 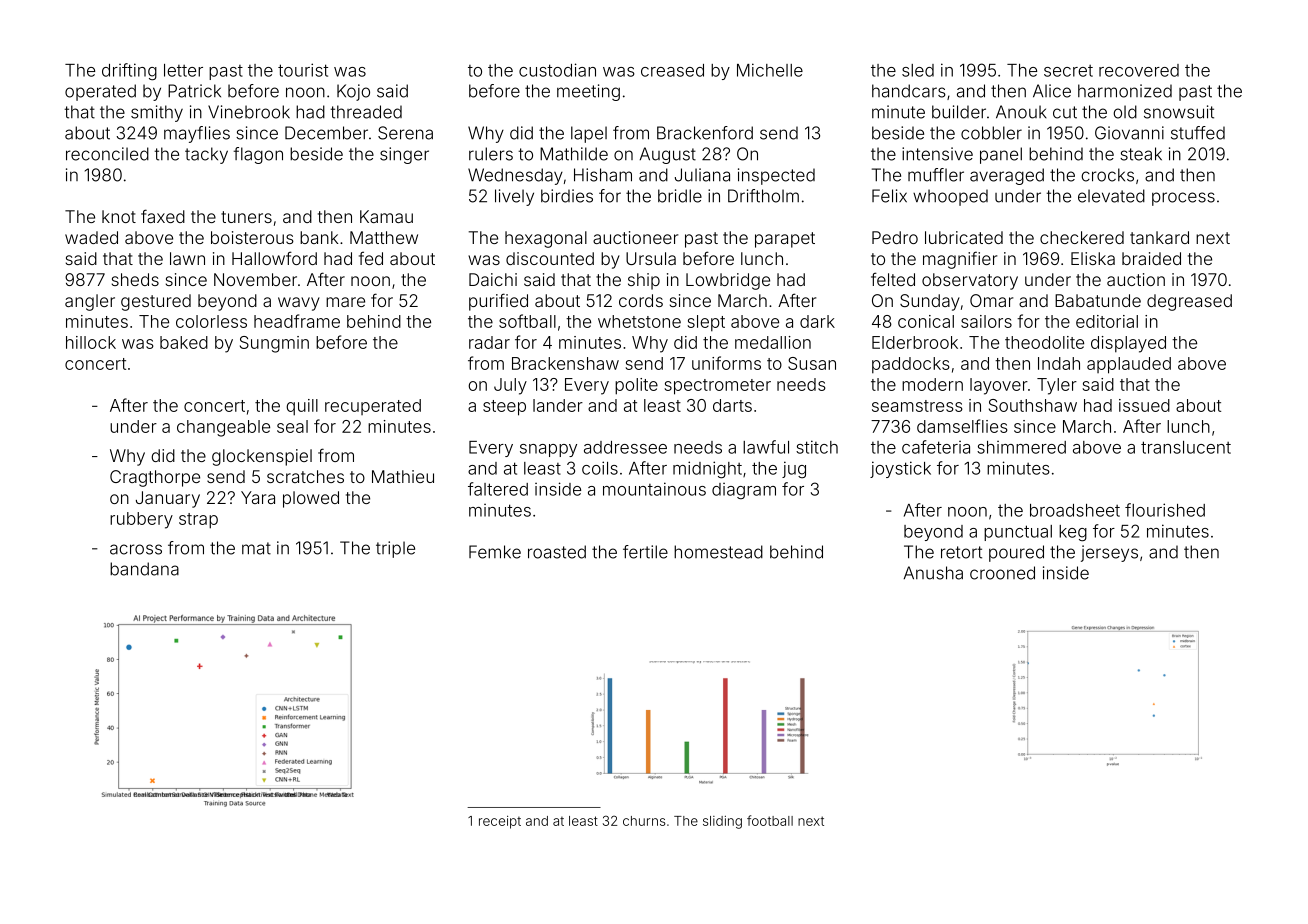 What do you see at coordinates (305, 476) in the page?
I see `scratches` at bounding box center [305, 476].
